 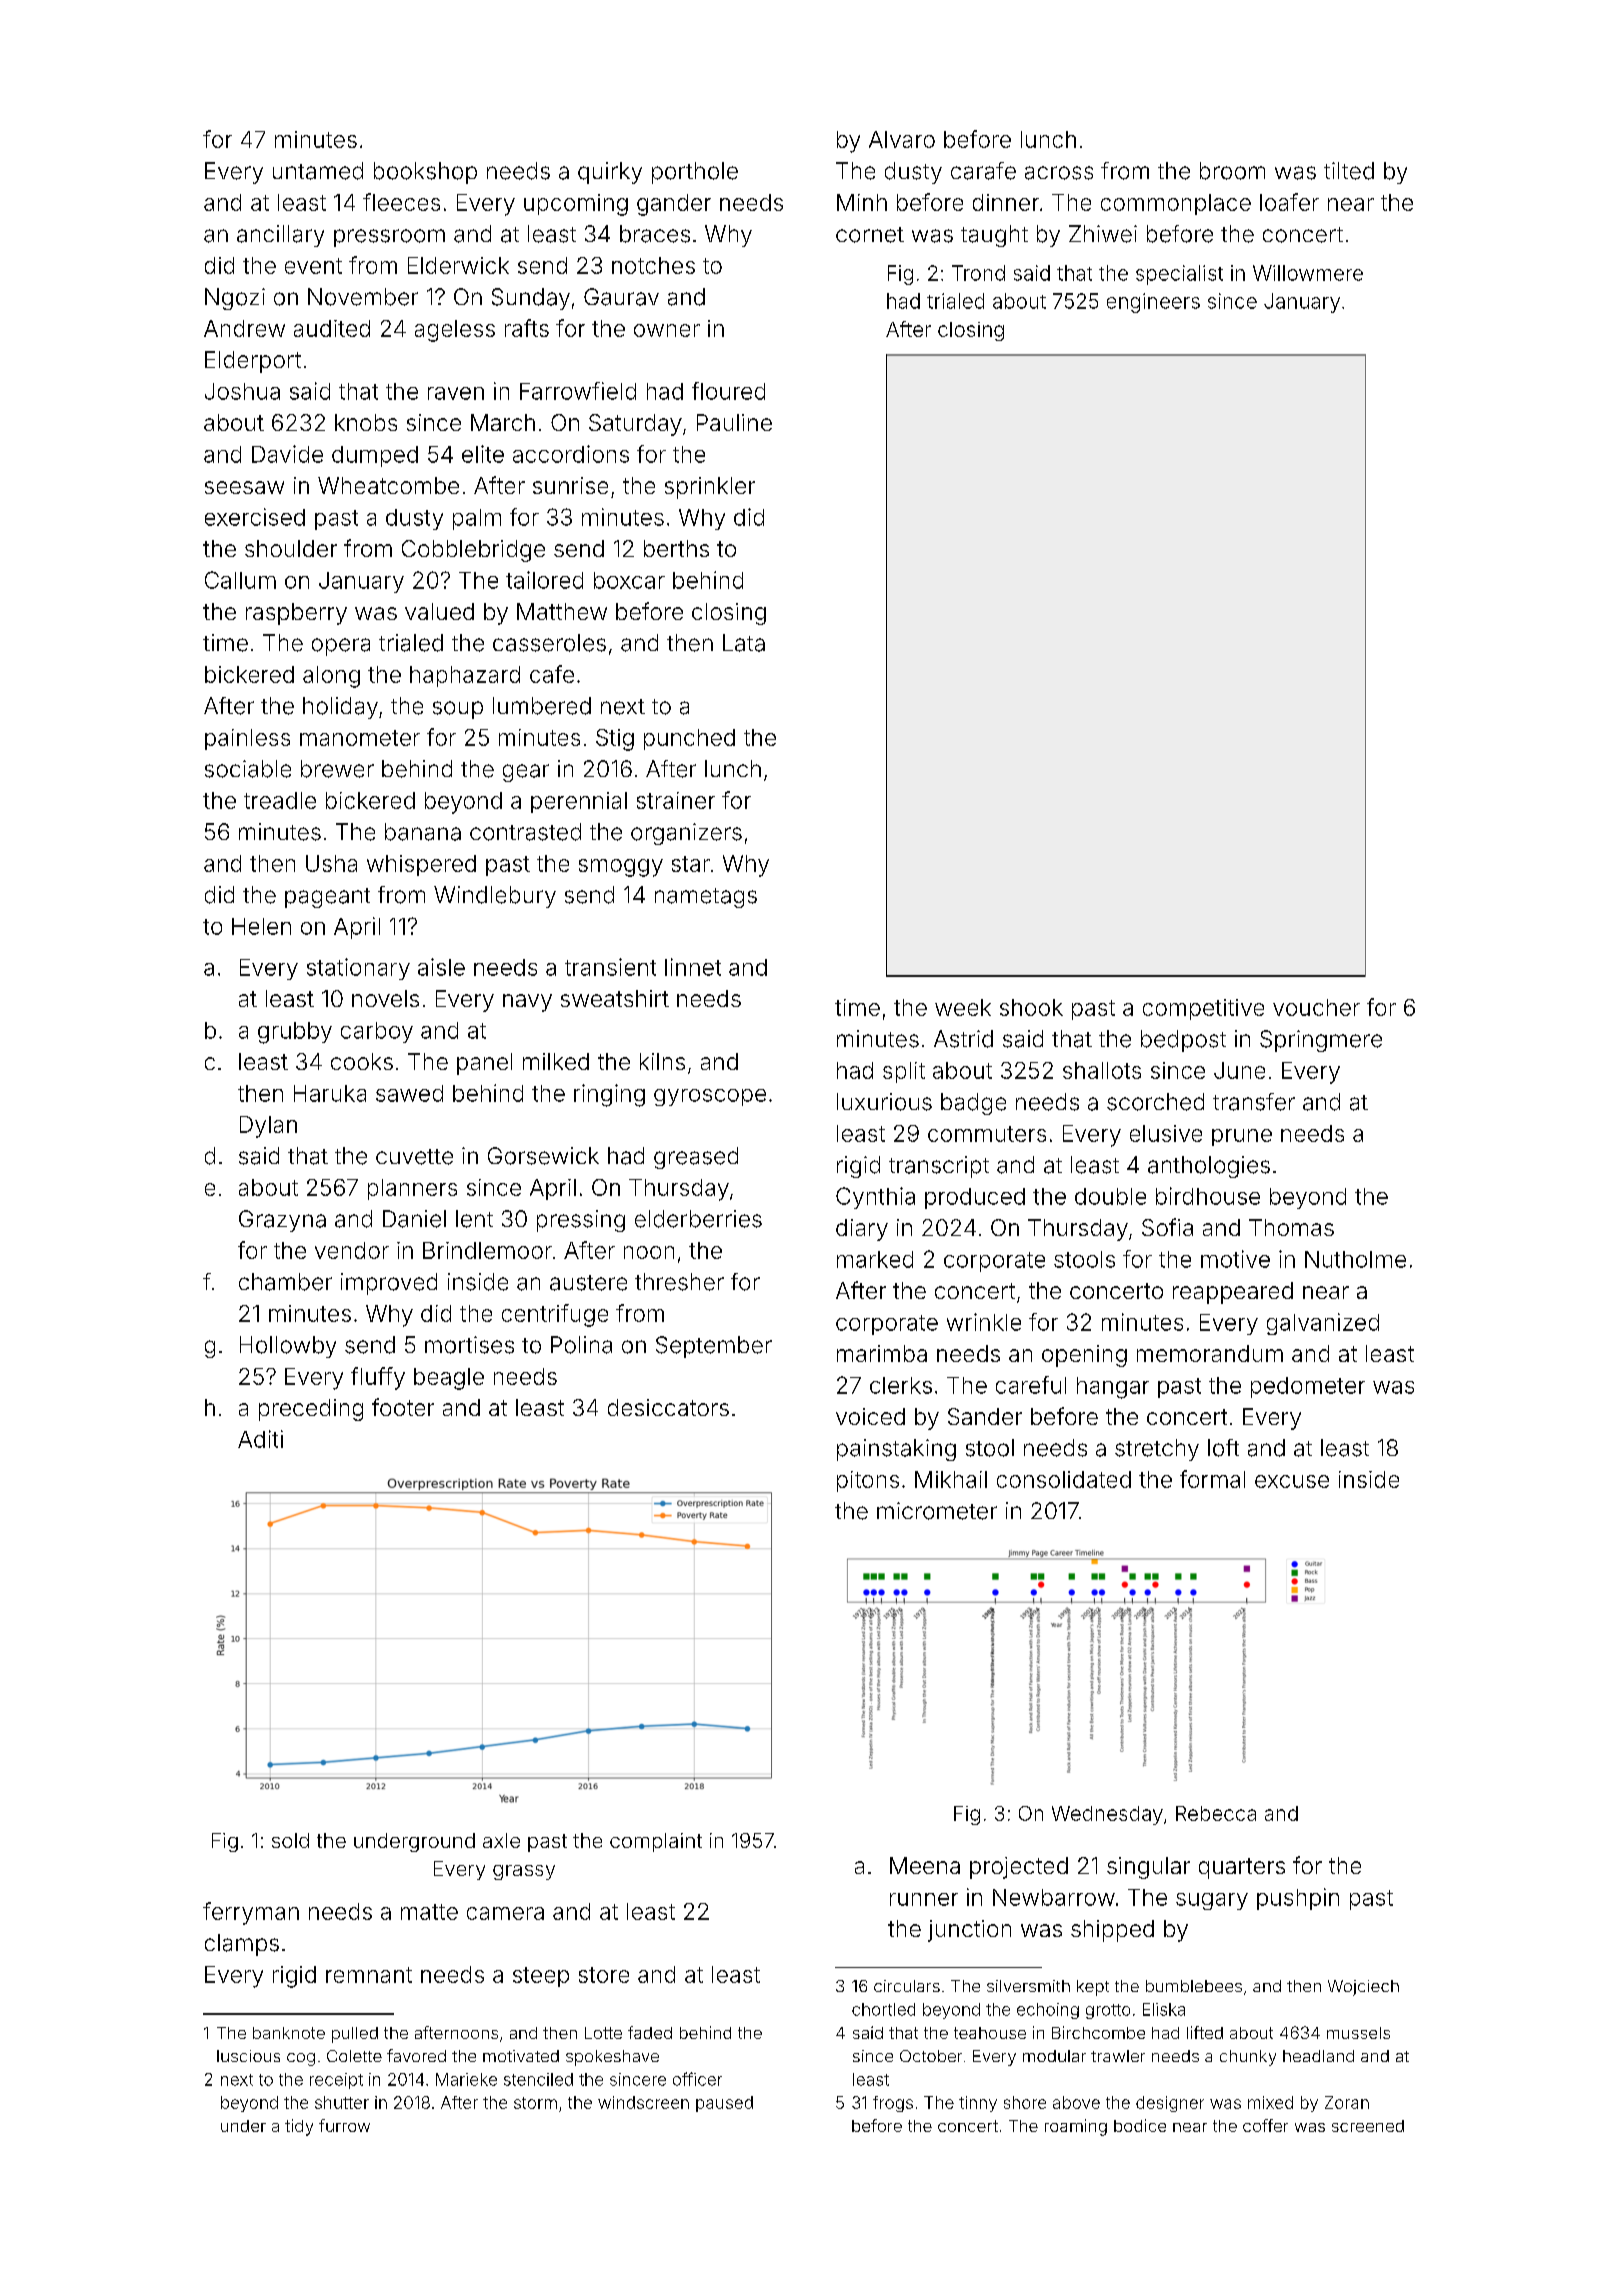 I want to click on voucher, so click(x=1316, y=1007).
